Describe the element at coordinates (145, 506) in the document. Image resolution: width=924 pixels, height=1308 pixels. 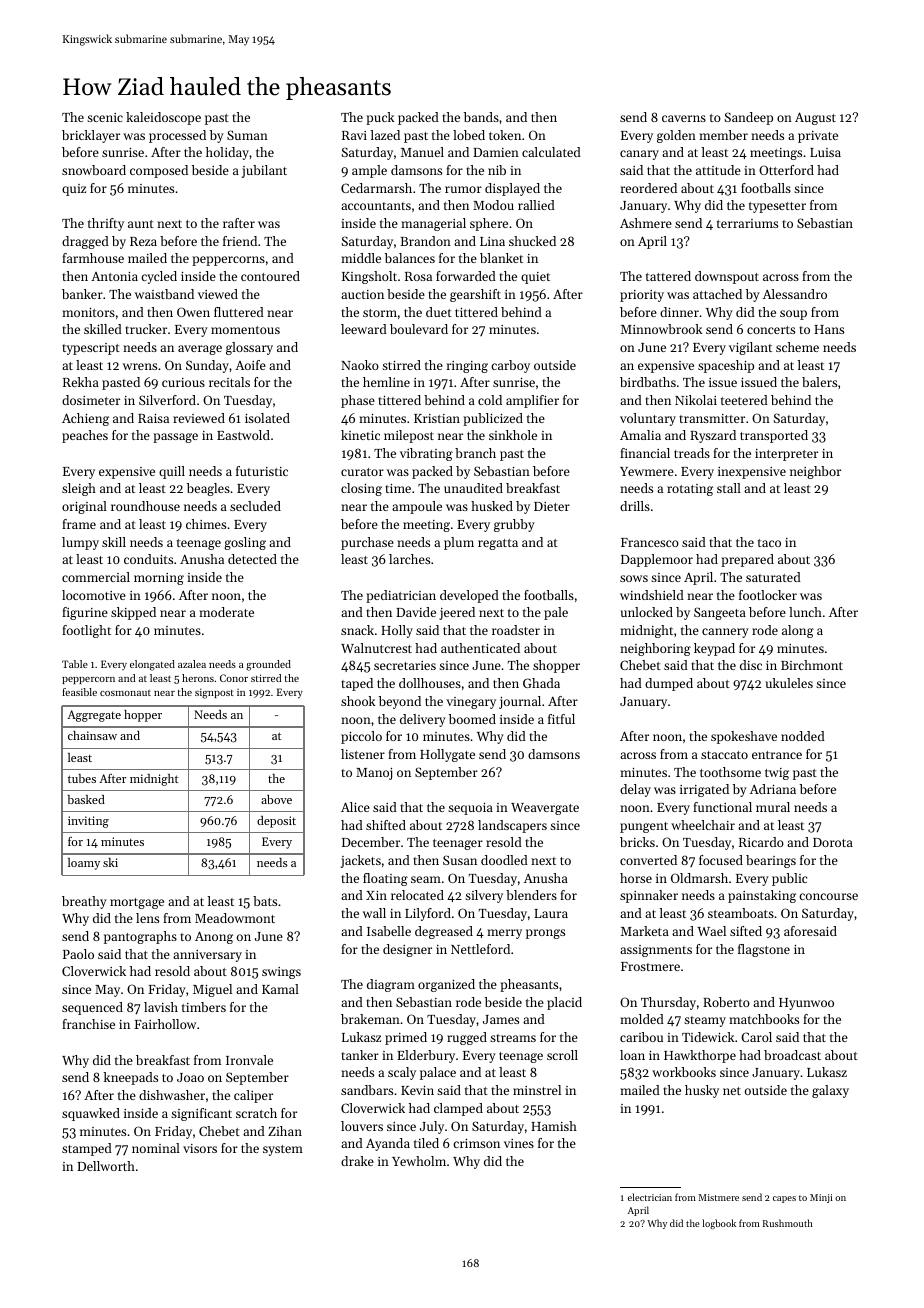
I see `roundhouse` at that location.
